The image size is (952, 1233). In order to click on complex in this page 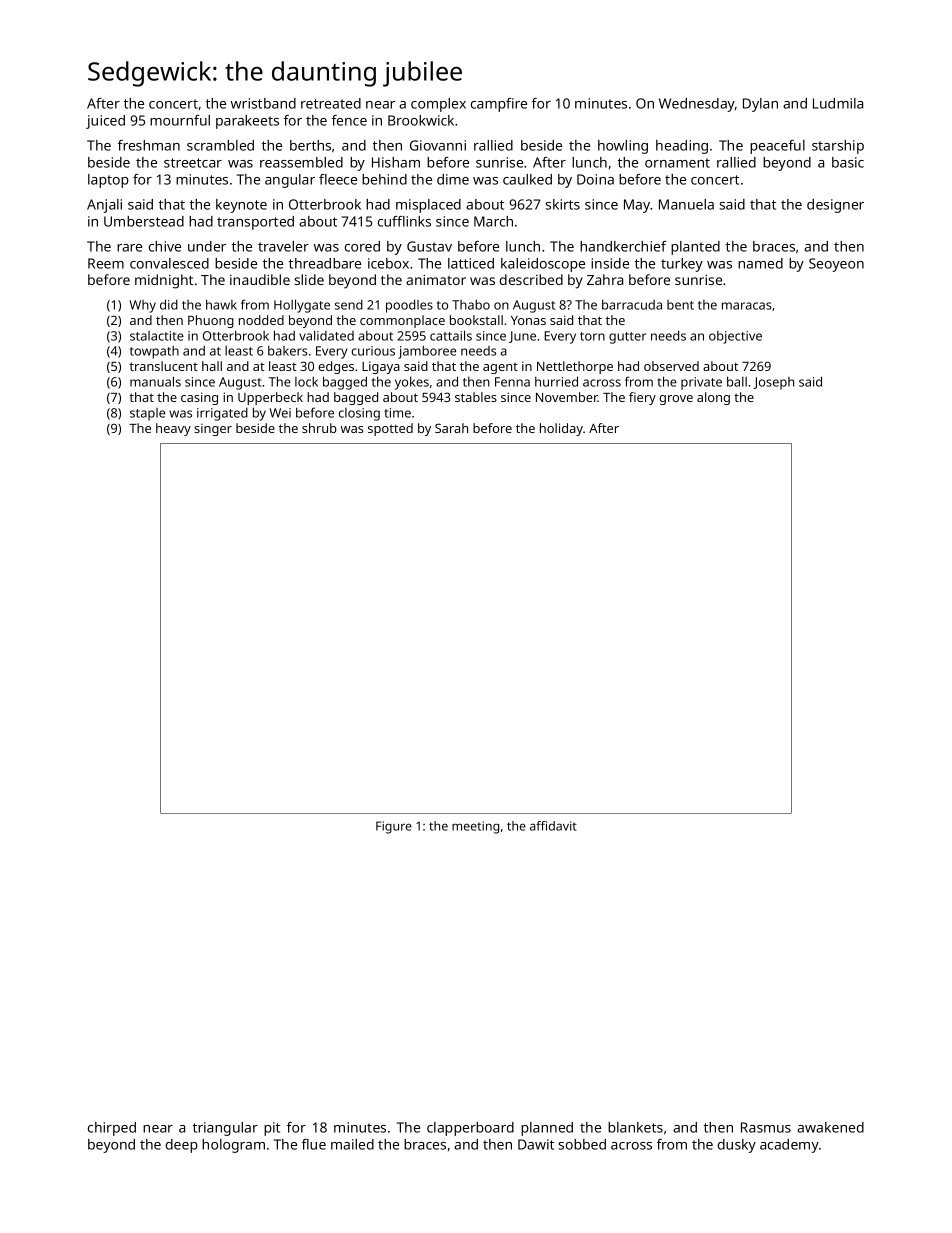, I will do `click(438, 105)`.
